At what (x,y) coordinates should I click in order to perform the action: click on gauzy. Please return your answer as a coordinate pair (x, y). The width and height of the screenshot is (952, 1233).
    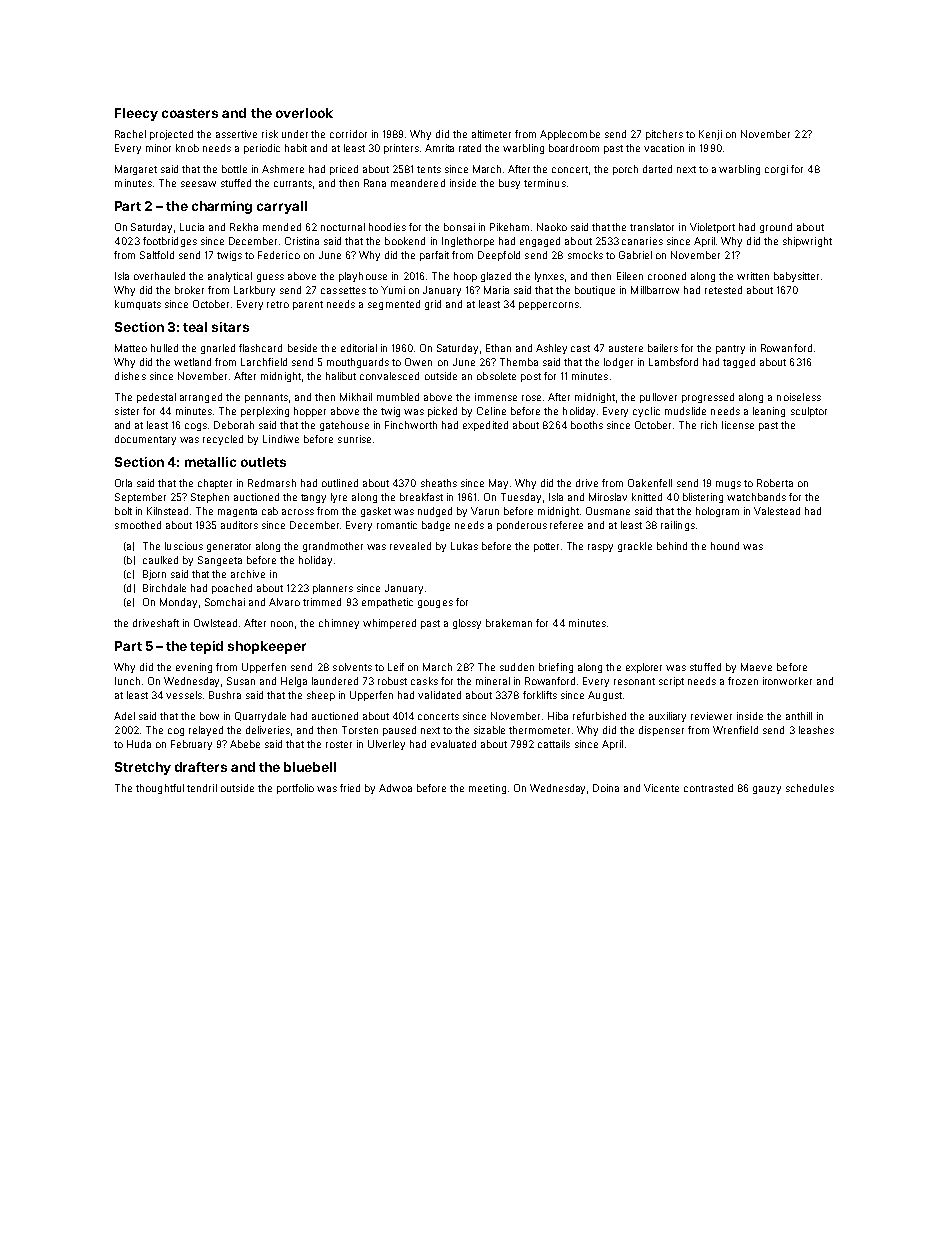
    Looking at the image, I should click on (767, 790).
